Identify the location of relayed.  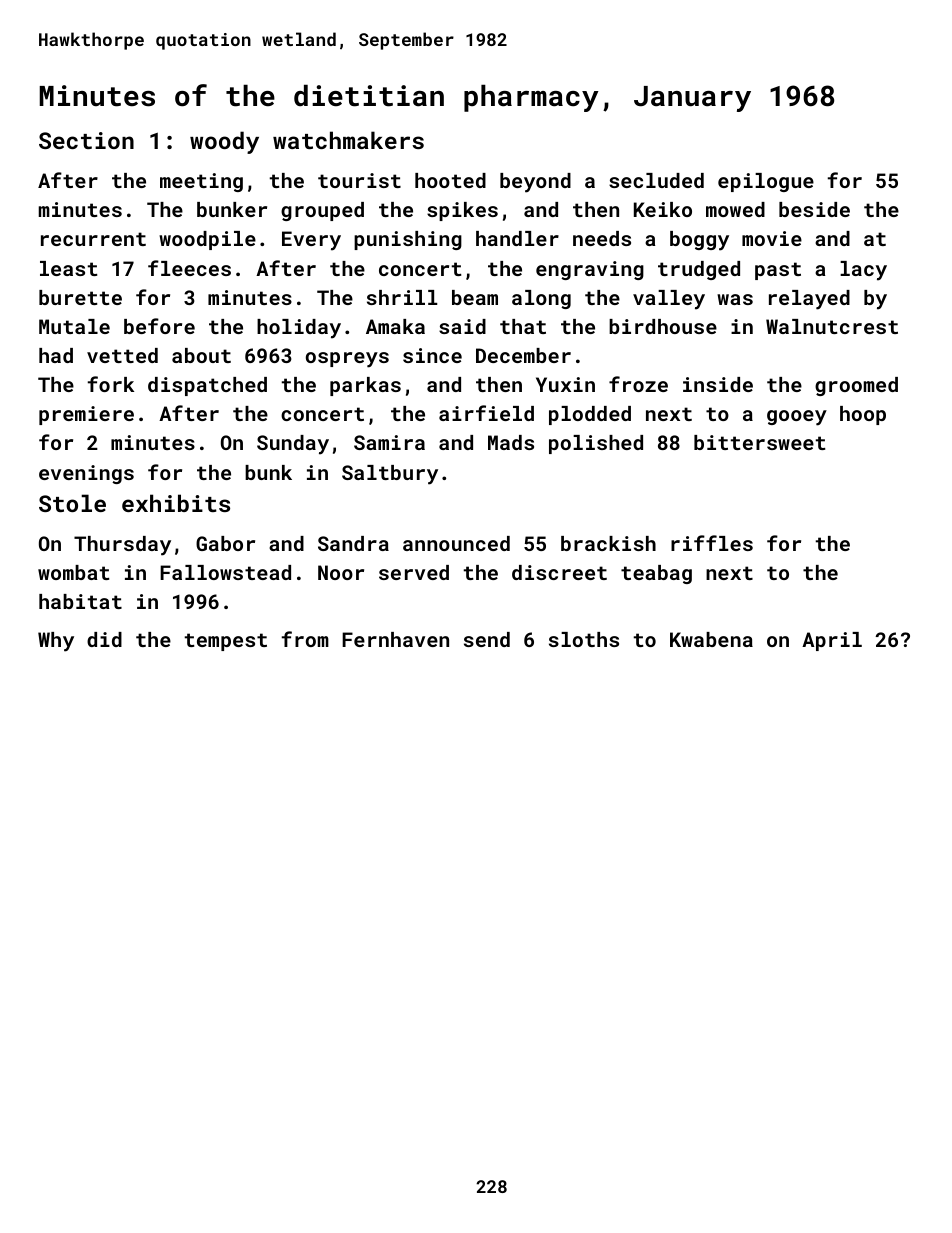
(809, 300).
